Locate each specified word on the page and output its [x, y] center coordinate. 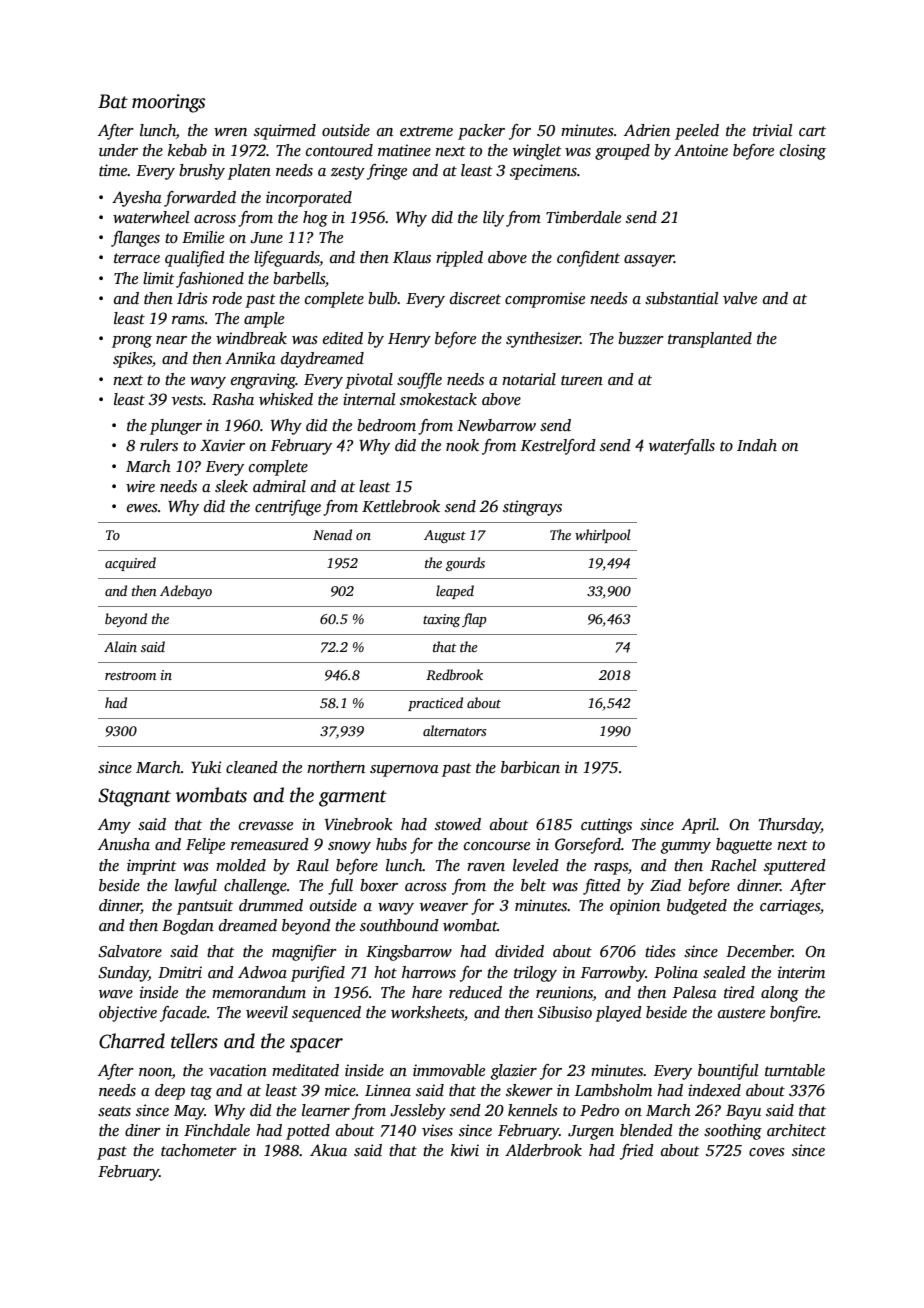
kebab [187, 150]
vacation [238, 1070]
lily [493, 219]
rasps [611, 869]
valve [740, 298]
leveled [536, 865]
